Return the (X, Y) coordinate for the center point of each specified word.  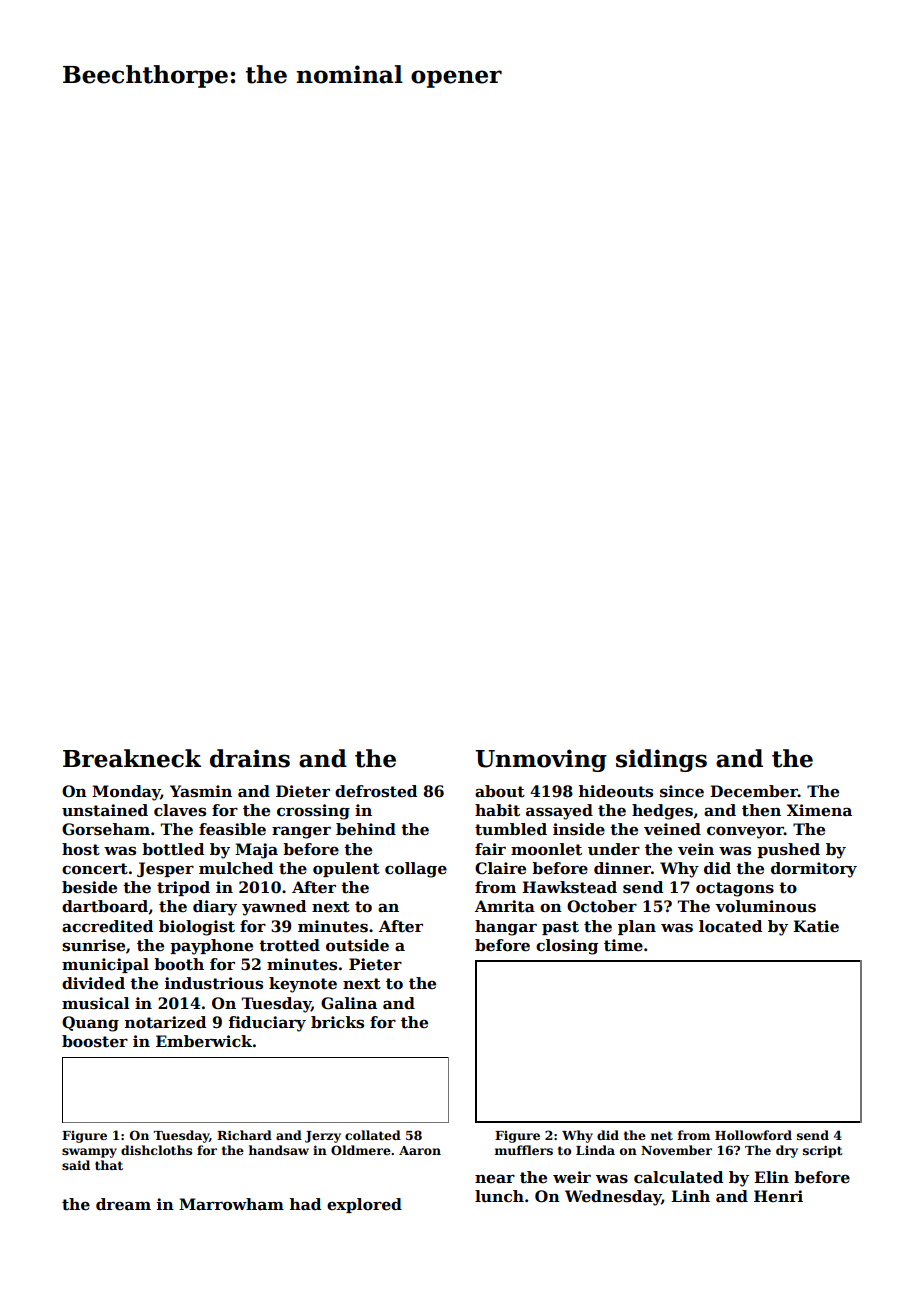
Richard (244, 1135)
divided (93, 983)
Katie (816, 926)
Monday (126, 793)
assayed (559, 812)
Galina (349, 1003)
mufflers (524, 1150)
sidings (661, 760)
